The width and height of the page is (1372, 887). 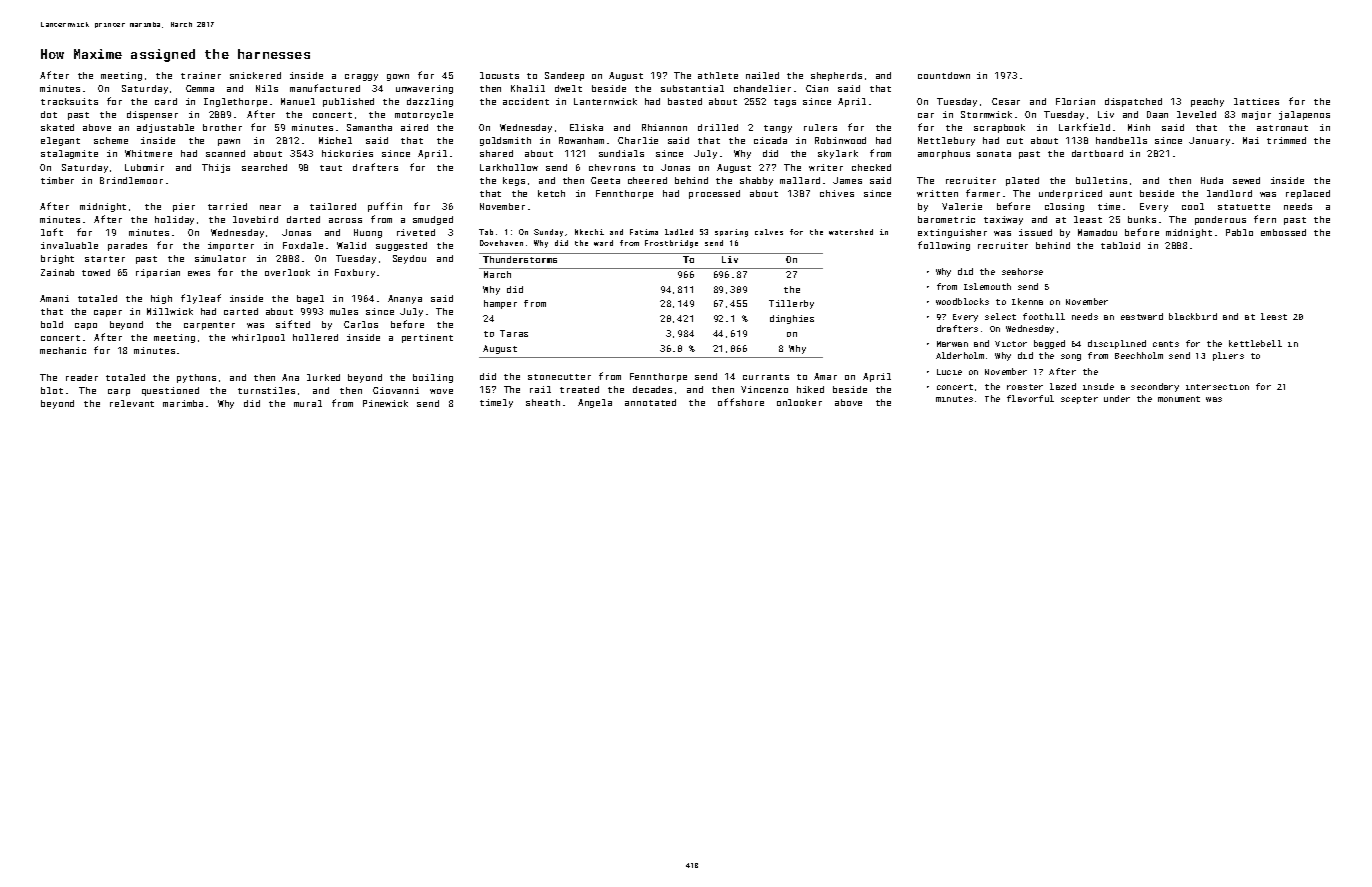 I want to click on searched, so click(x=264, y=167).
